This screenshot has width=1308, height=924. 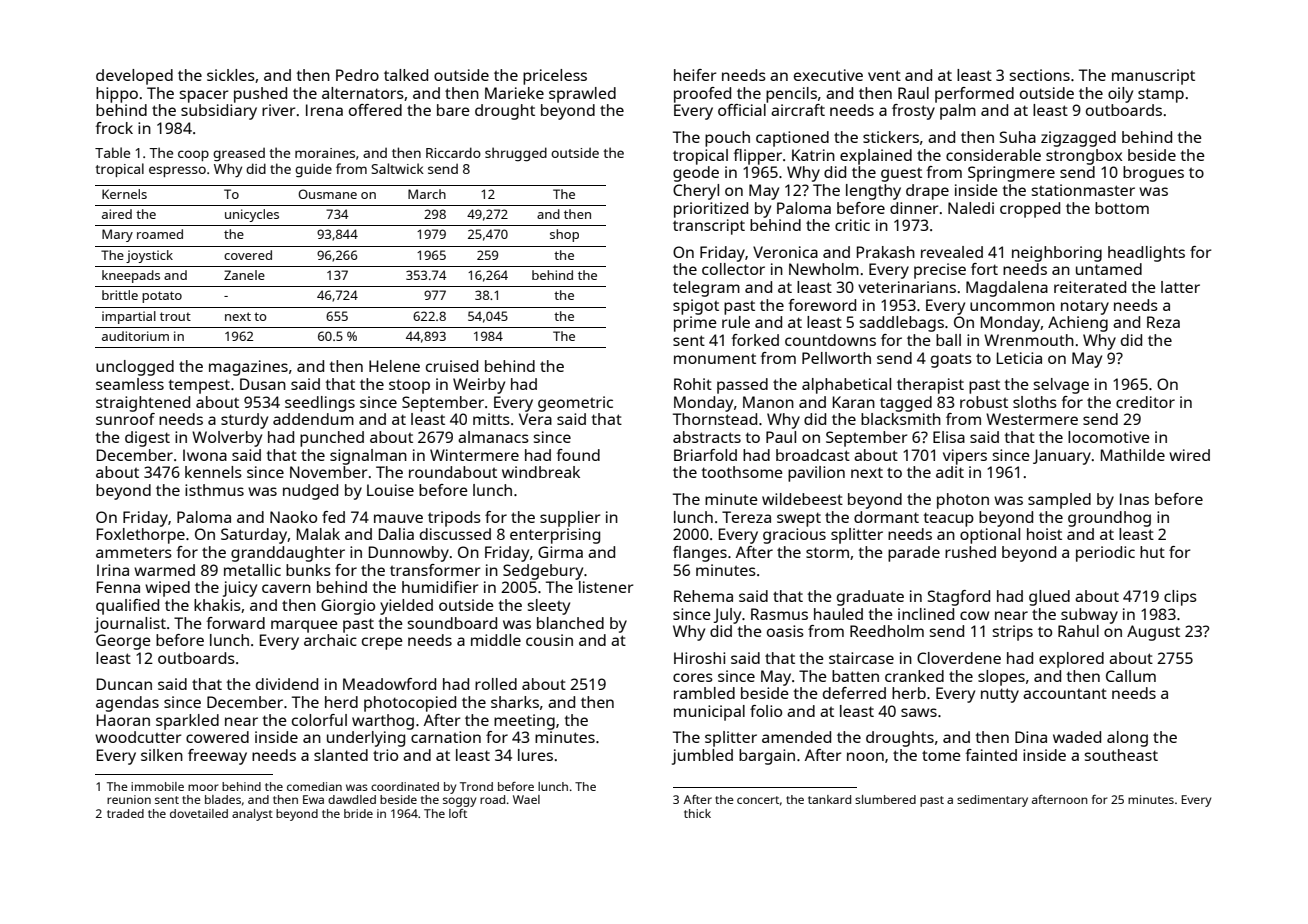 What do you see at coordinates (406, 75) in the screenshot?
I see `talked` at bounding box center [406, 75].
